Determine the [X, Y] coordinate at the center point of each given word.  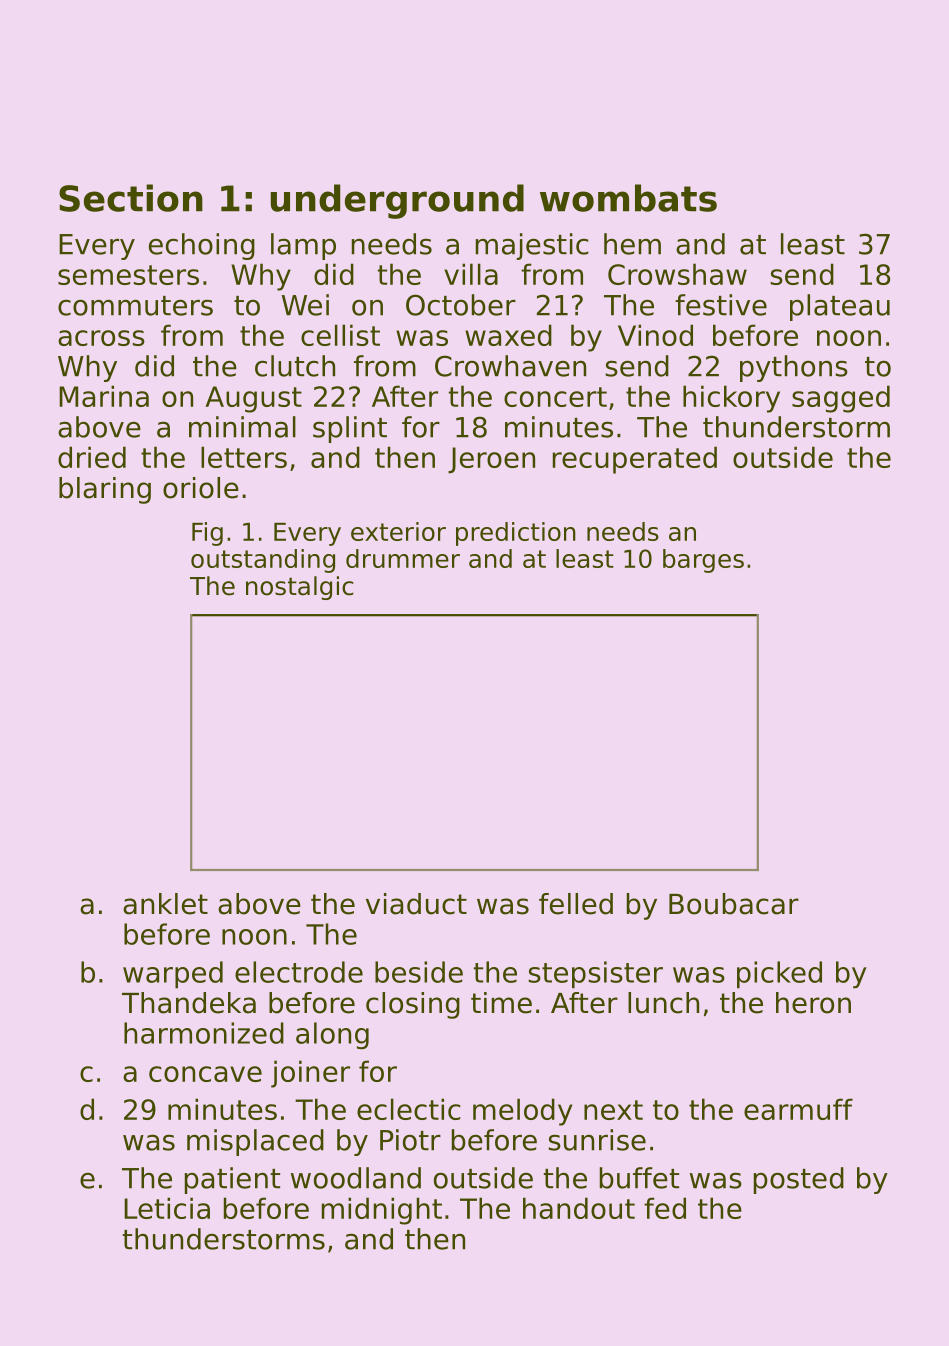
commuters [135, 306]
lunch [663, 1003]
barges [703, 561]
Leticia [167, 1208]
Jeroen [491, 460]
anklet [165, 904]
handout [579, 1208]
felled [576, 904]
